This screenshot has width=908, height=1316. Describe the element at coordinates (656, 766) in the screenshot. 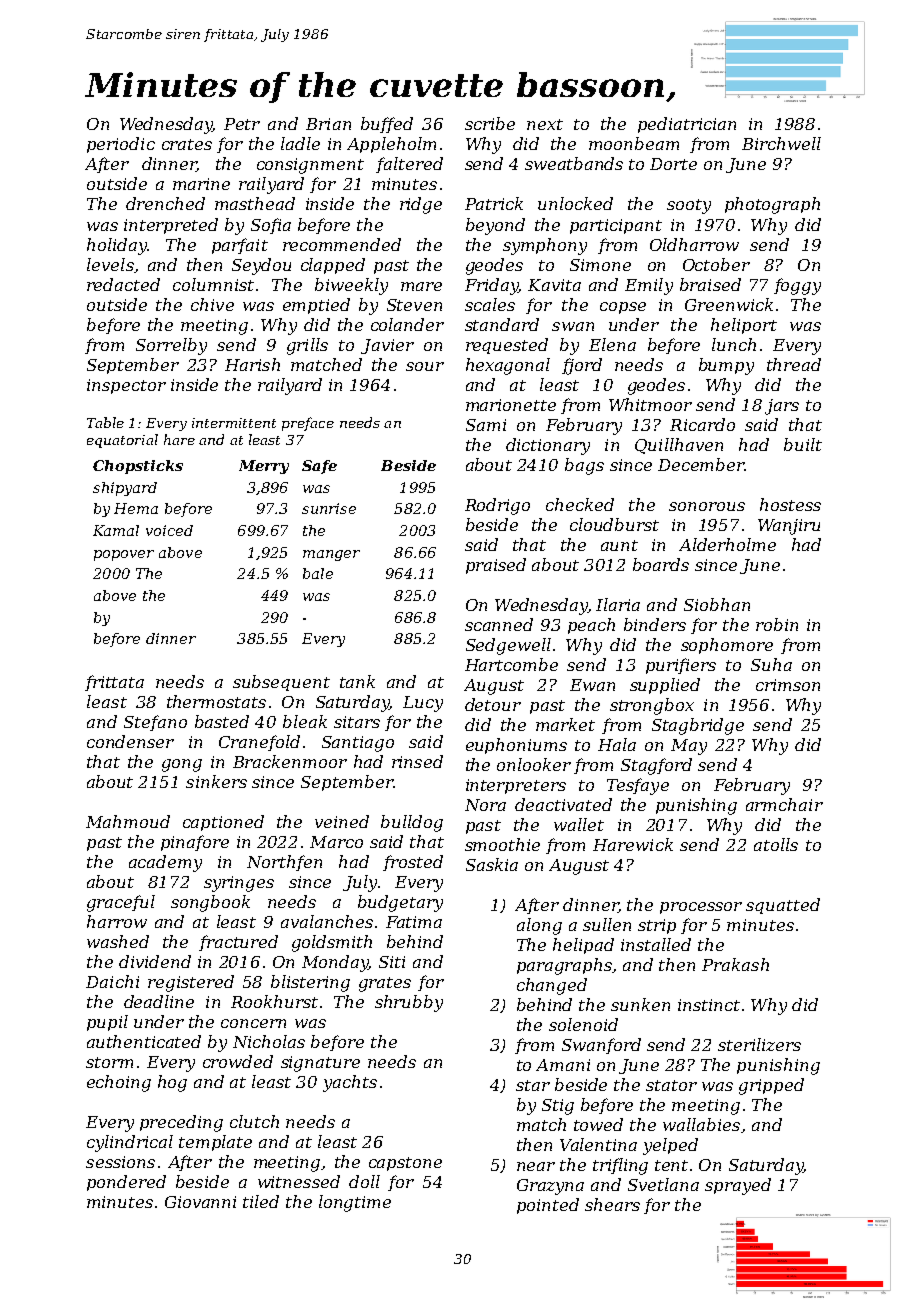

I see `Stagford` at that location.
